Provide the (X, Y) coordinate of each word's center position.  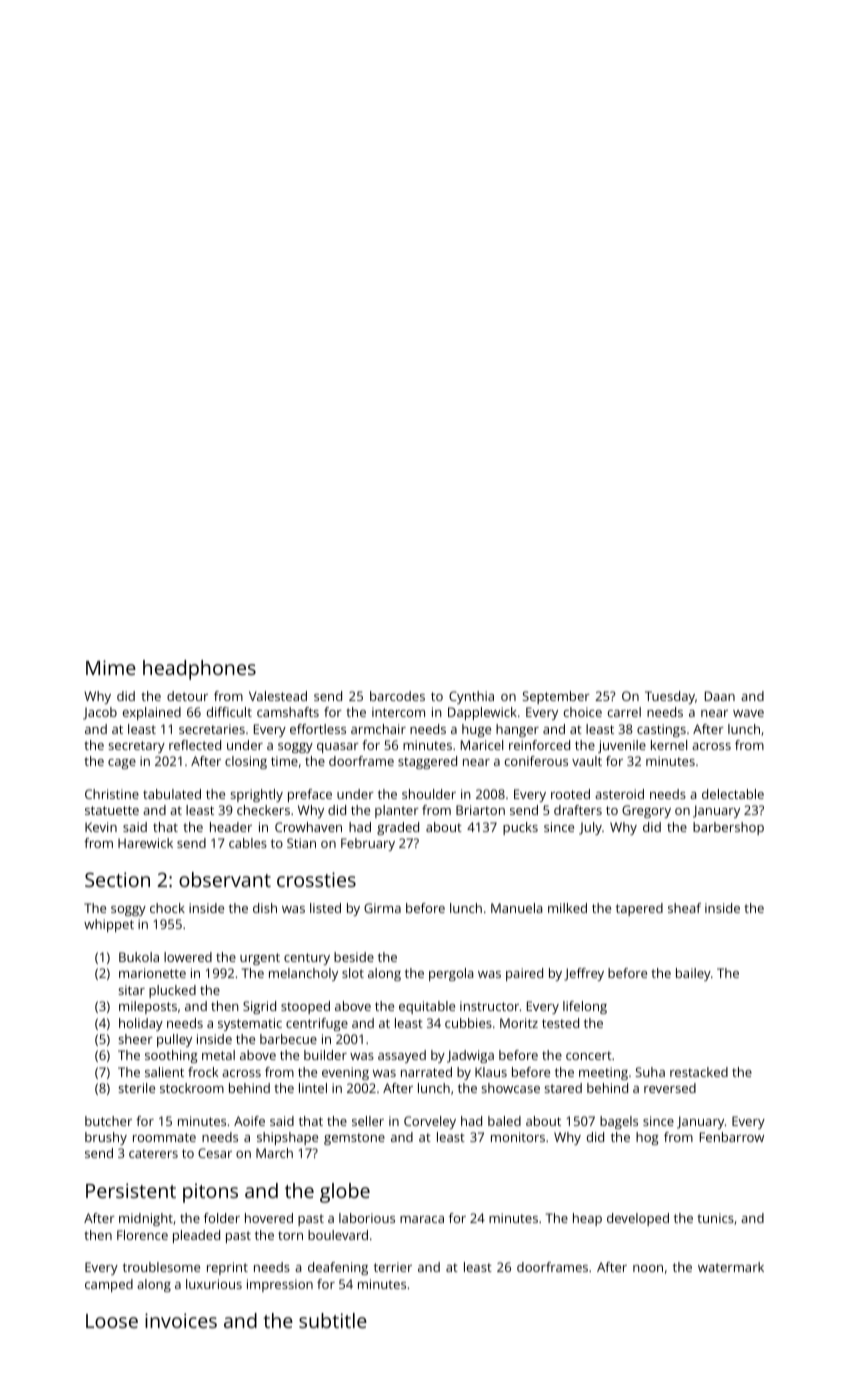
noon (648, 1268)
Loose (112, 1321)
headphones (199, 670)
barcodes (397, 696)
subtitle (333, 1320)
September (556, 697)
